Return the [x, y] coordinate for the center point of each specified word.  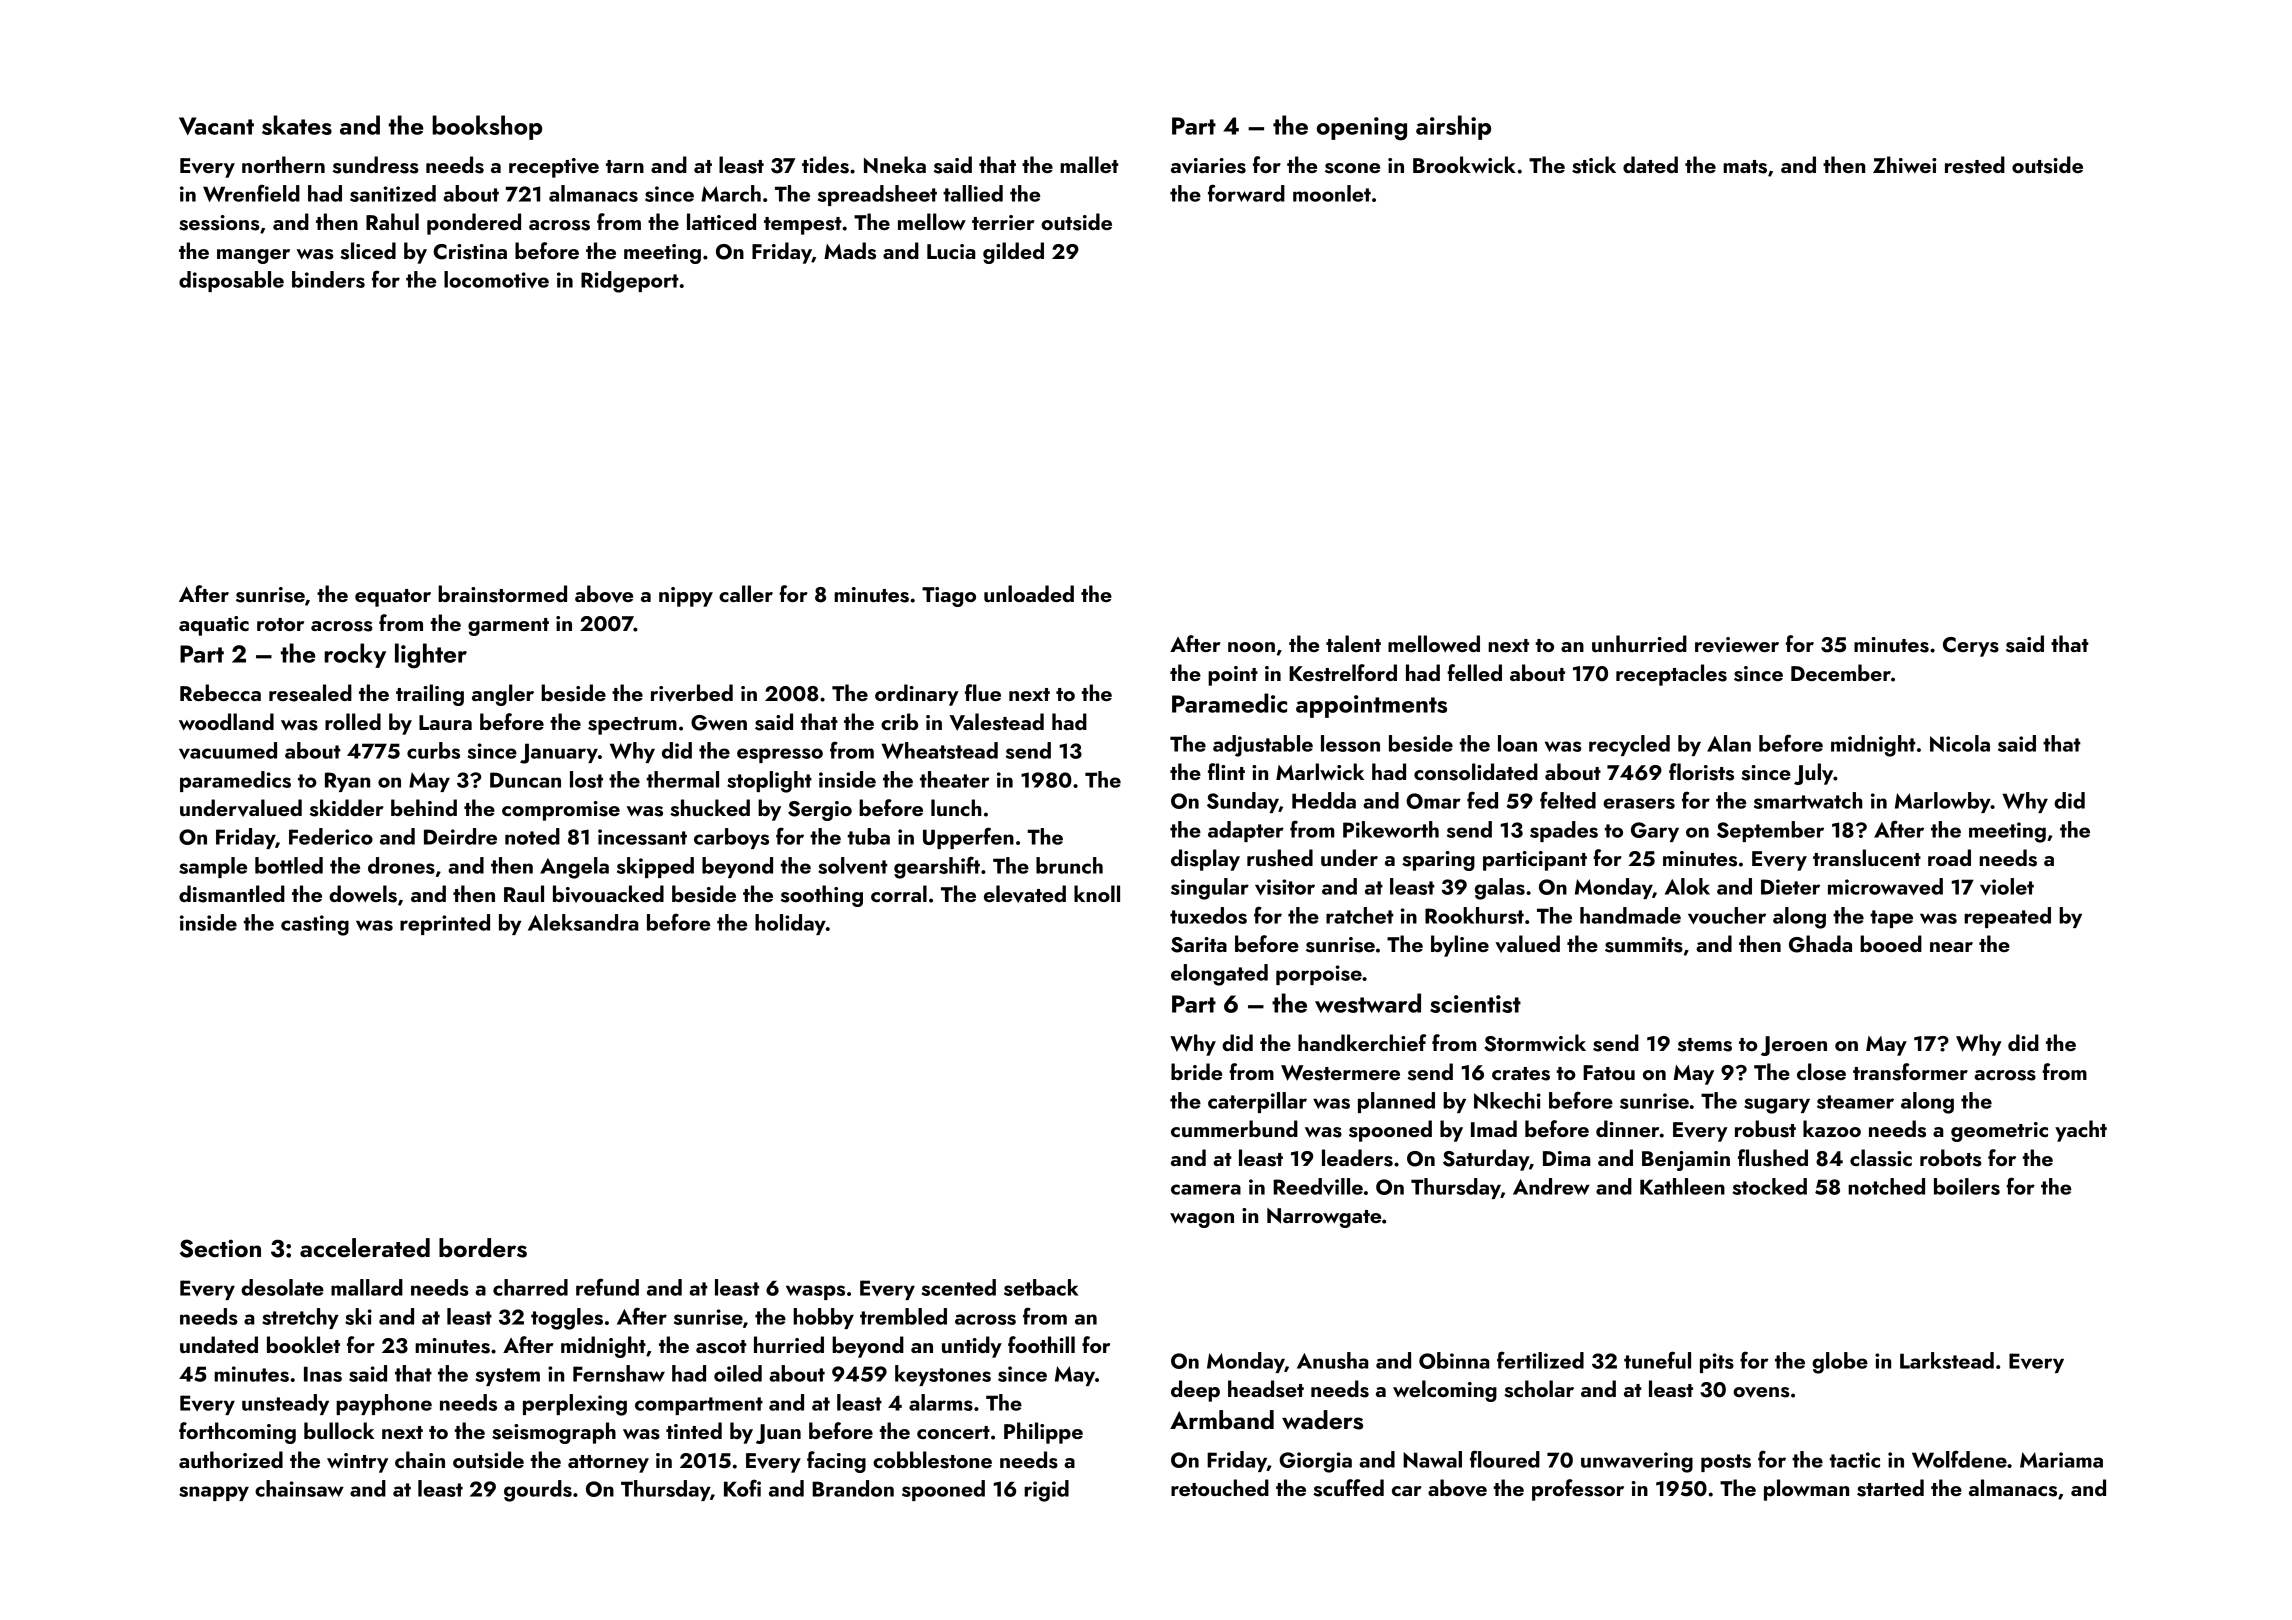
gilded [1013, 253]
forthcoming [237, 1433]
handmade [1630, 915]
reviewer [1737, 645]
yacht [2081, 1131]
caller [746, 593]
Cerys [1971, 647]
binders [328, 279]
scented [959, 1287]
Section [220, 1248]
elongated [1219, 975]
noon [1251, 647]
